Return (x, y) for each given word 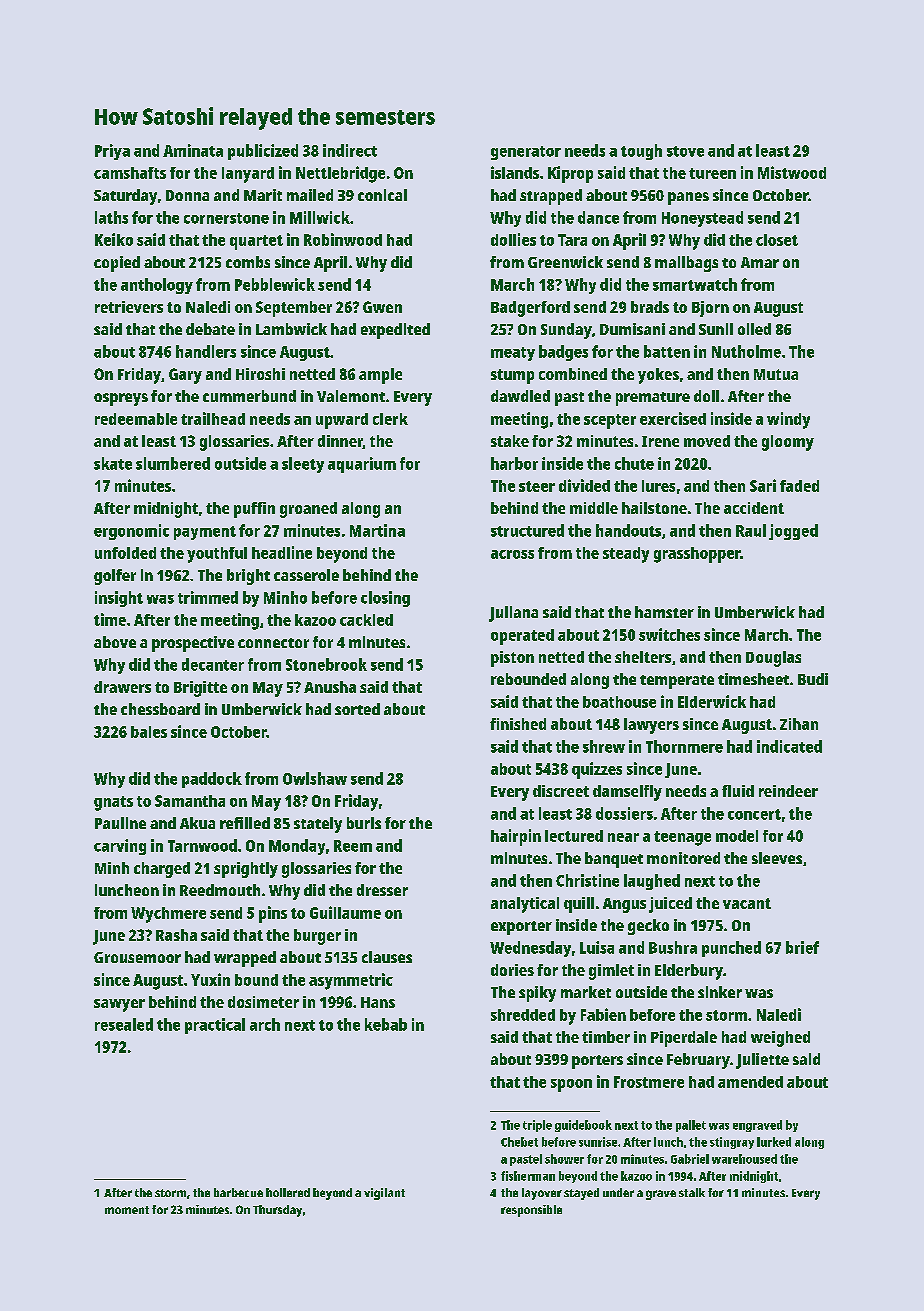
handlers (206, 351)
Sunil (716, 329)
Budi (813, 679)
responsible (531, 1211)
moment (127, 1210)
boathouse (619, 702)
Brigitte (200, 689)
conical (382, 195)
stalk (692, 1192)
